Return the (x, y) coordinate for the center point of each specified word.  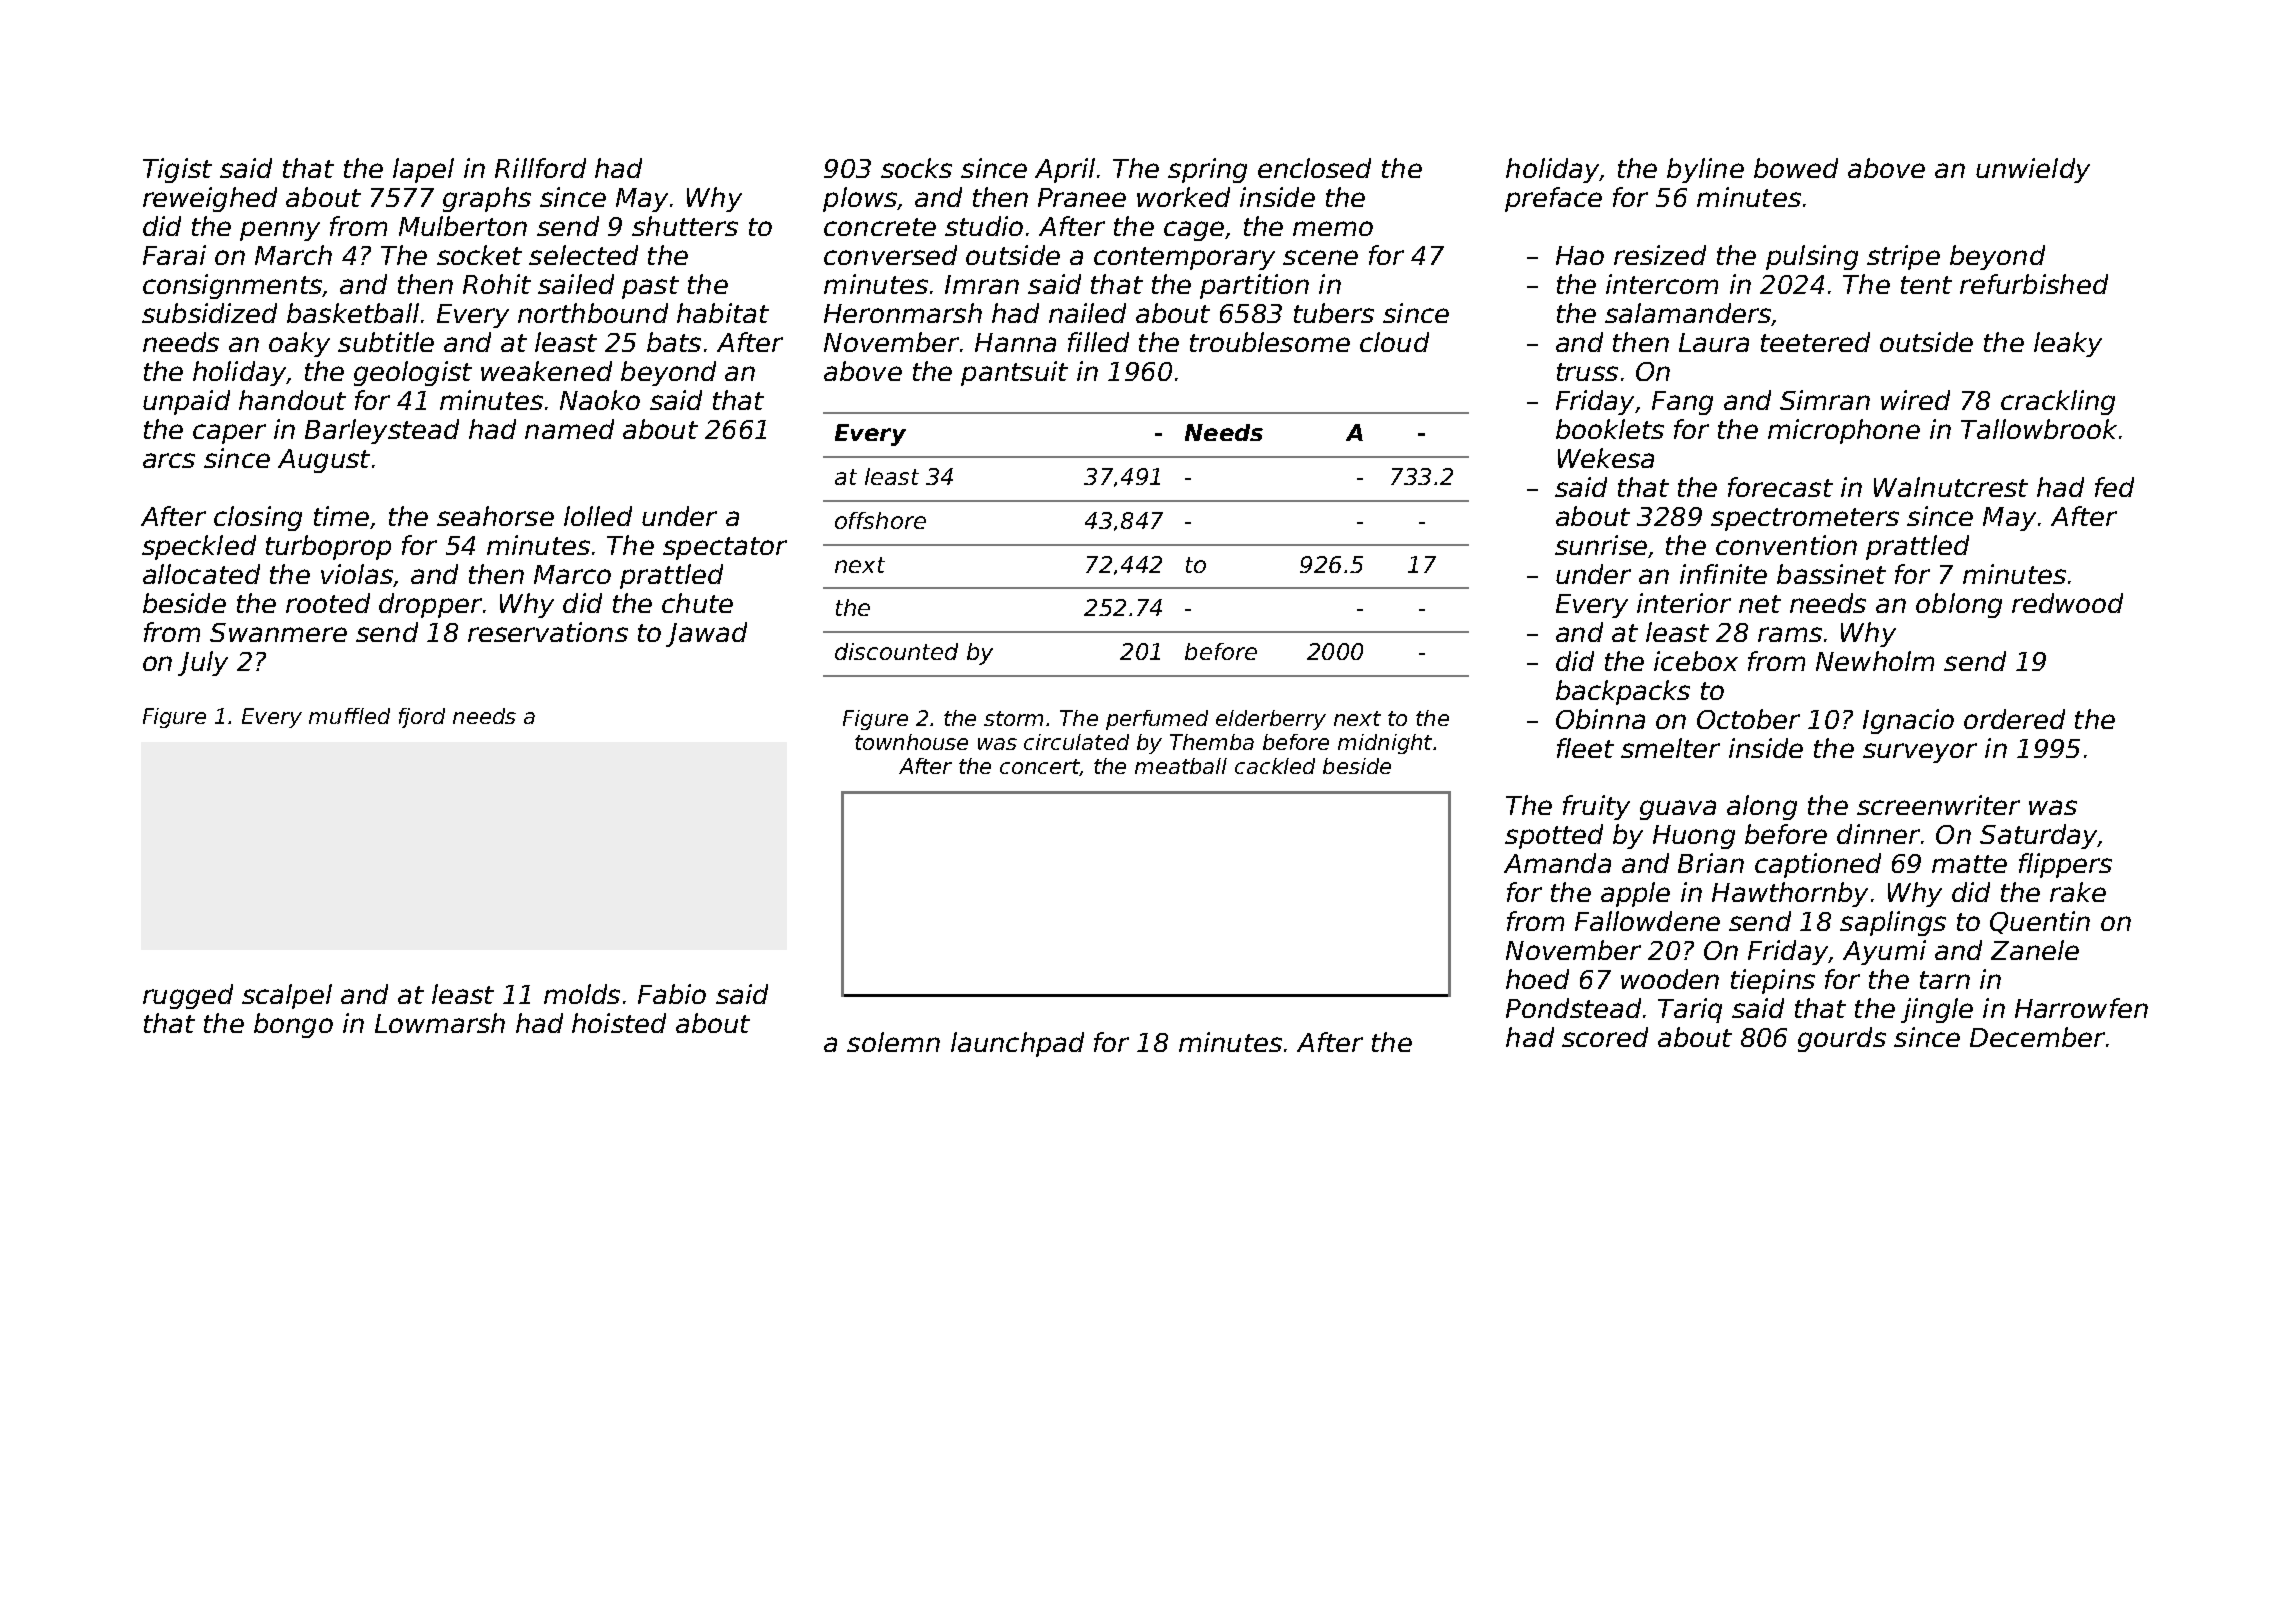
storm (1013, 718)
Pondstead (1573, 1008)
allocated (201, 574)
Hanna (1015, 342)
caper (229, 434)
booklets (1610, 429)
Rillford (540, 168)
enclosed (1314, 168)
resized (1660, 255)
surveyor (1920, 753)
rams (1790, 634)
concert (1040, 767)
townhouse (911, 742)
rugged (188, 996)
